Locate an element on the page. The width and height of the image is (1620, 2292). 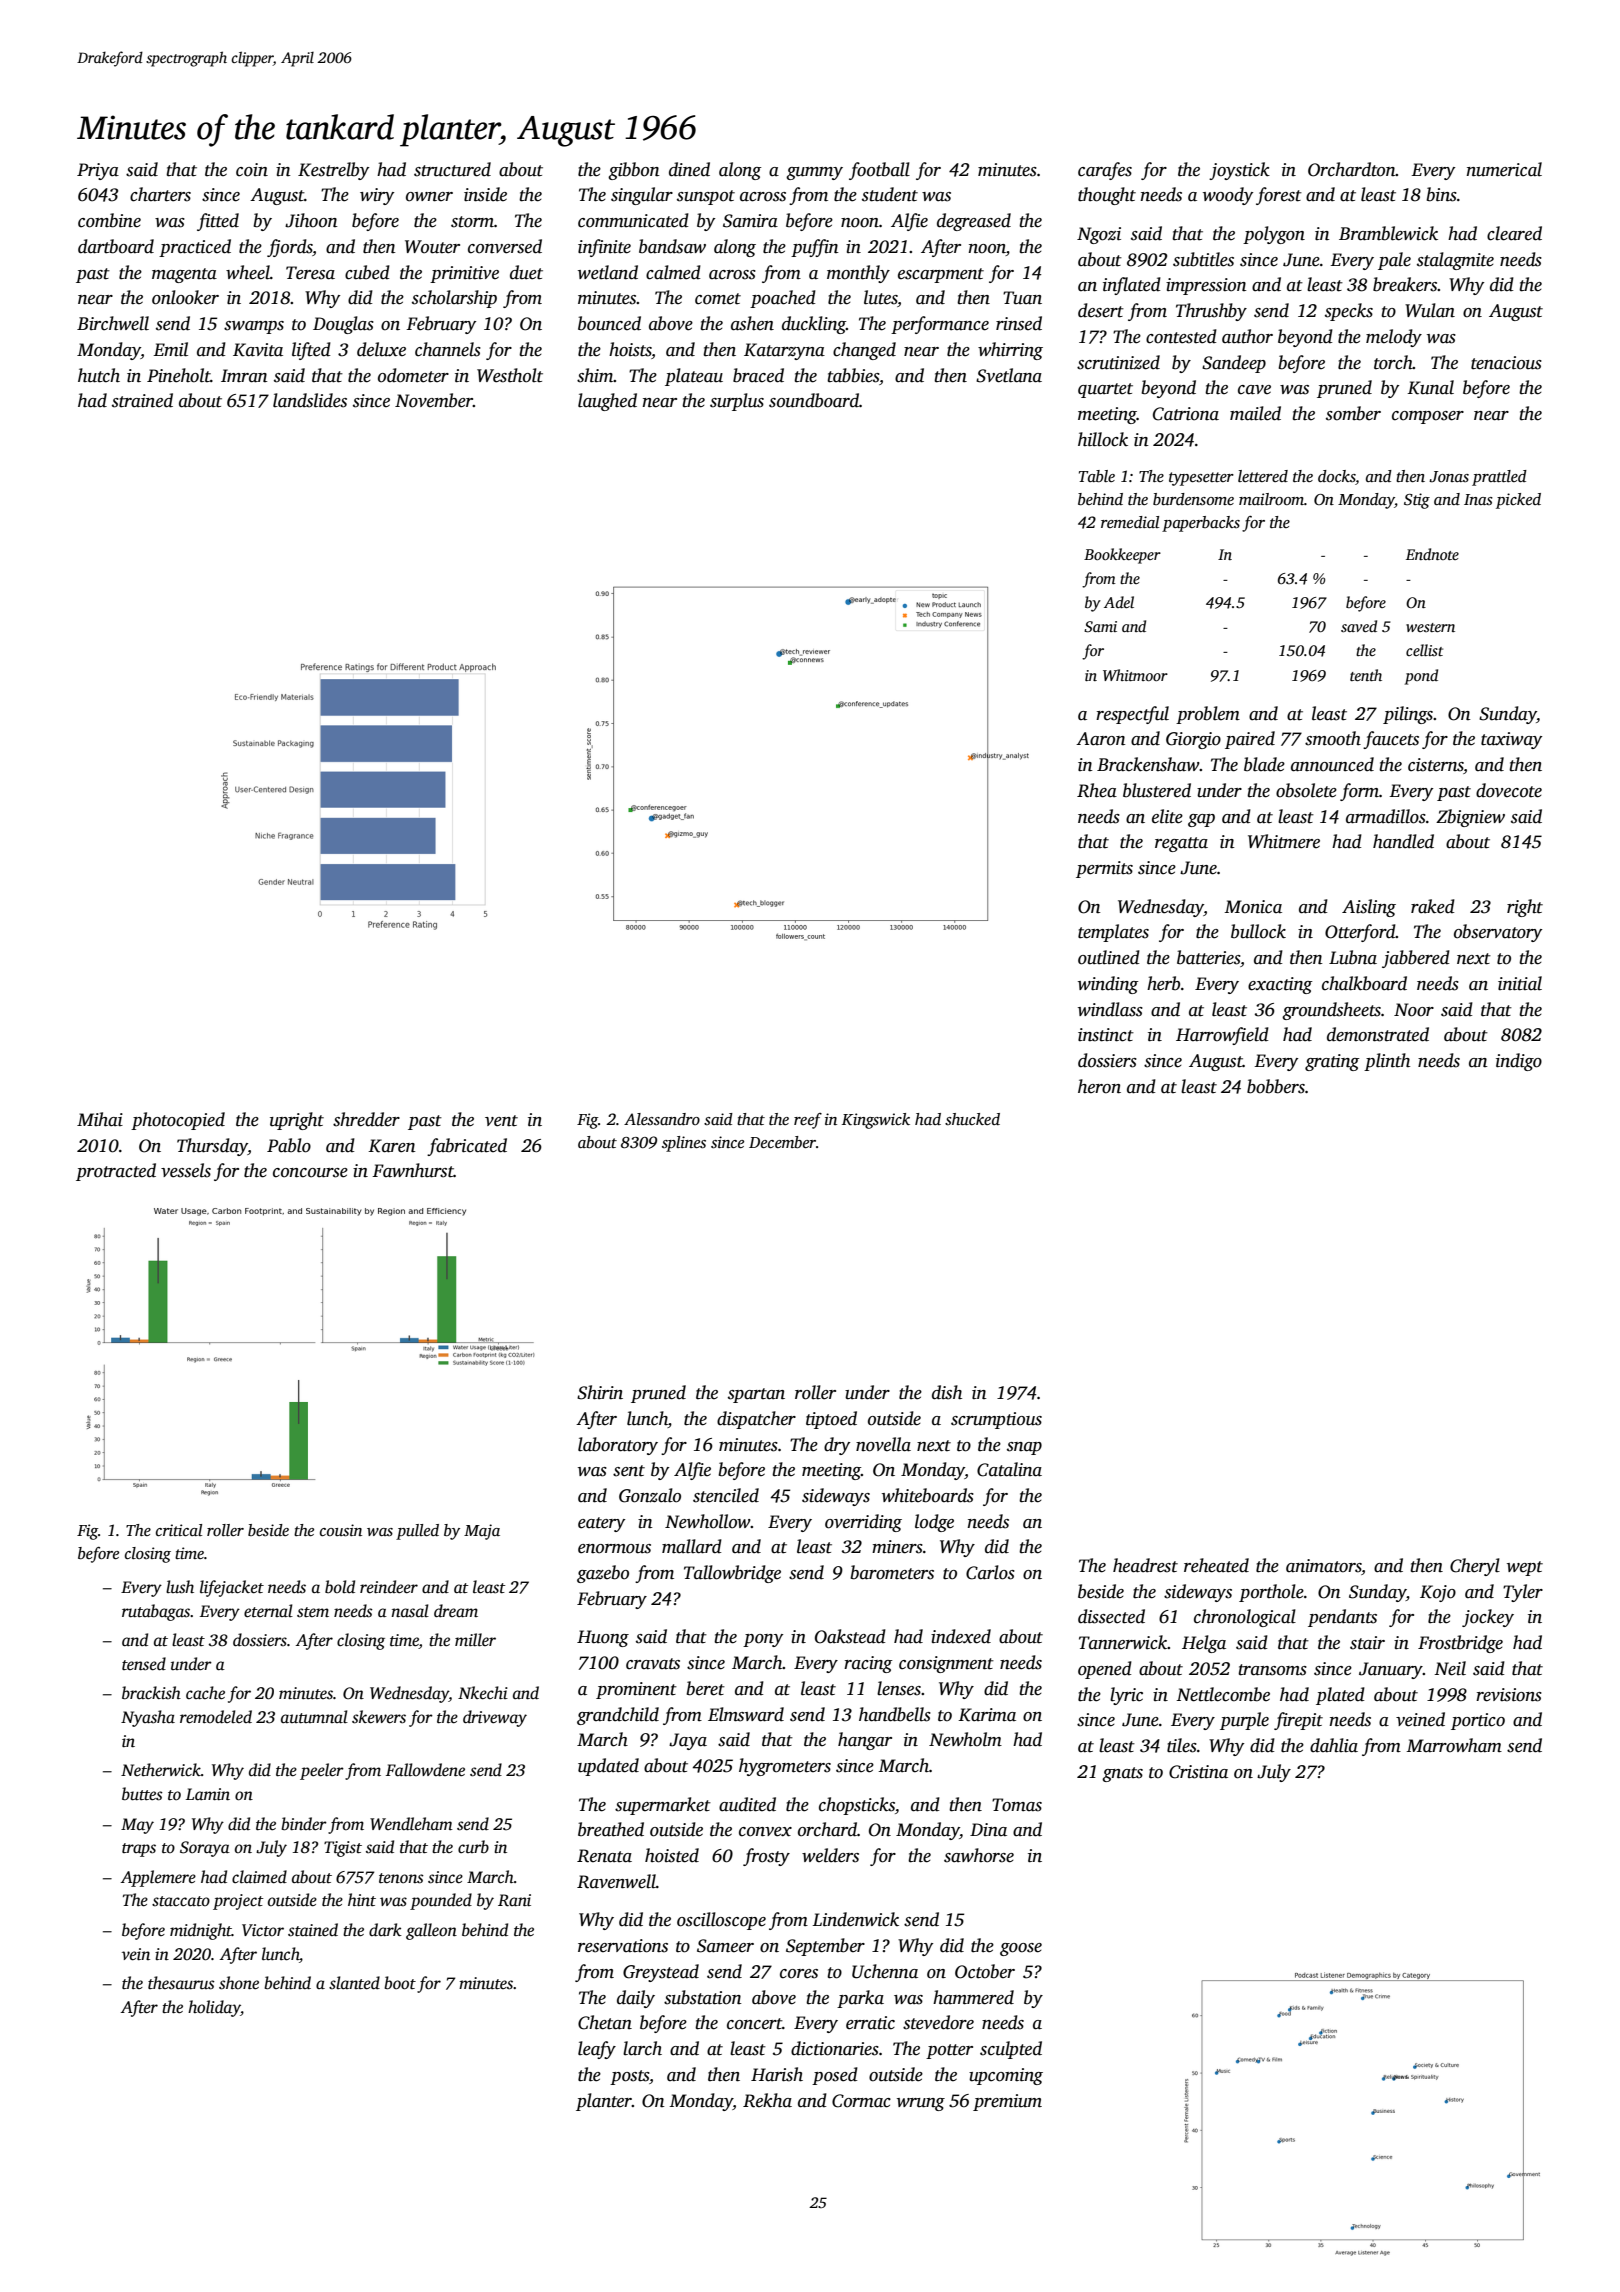
Teresa is located at coordinates (310, 273).
